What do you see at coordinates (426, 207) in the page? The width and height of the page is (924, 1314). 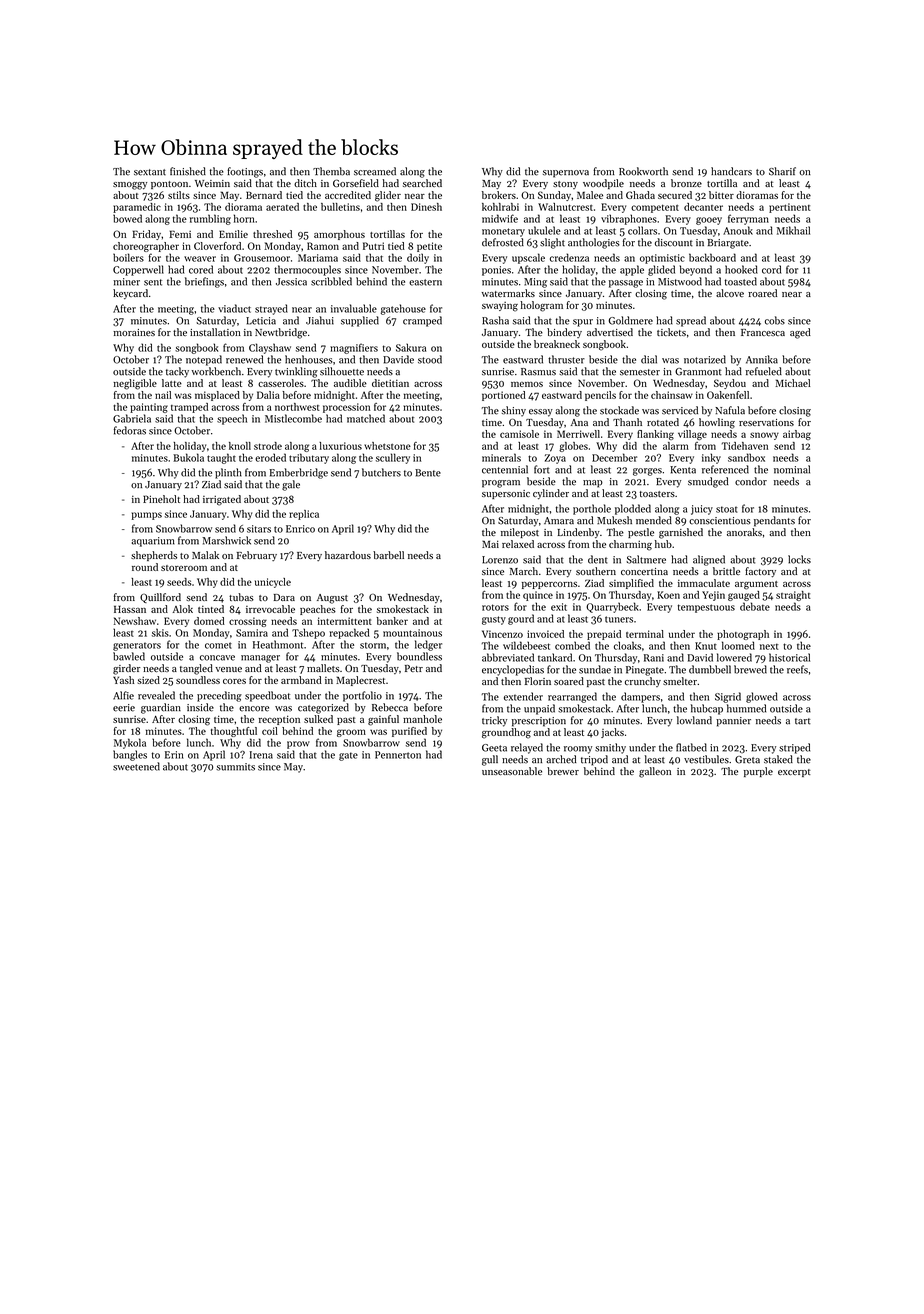 I see `Dinesh` at bounding box center [426, 207].
